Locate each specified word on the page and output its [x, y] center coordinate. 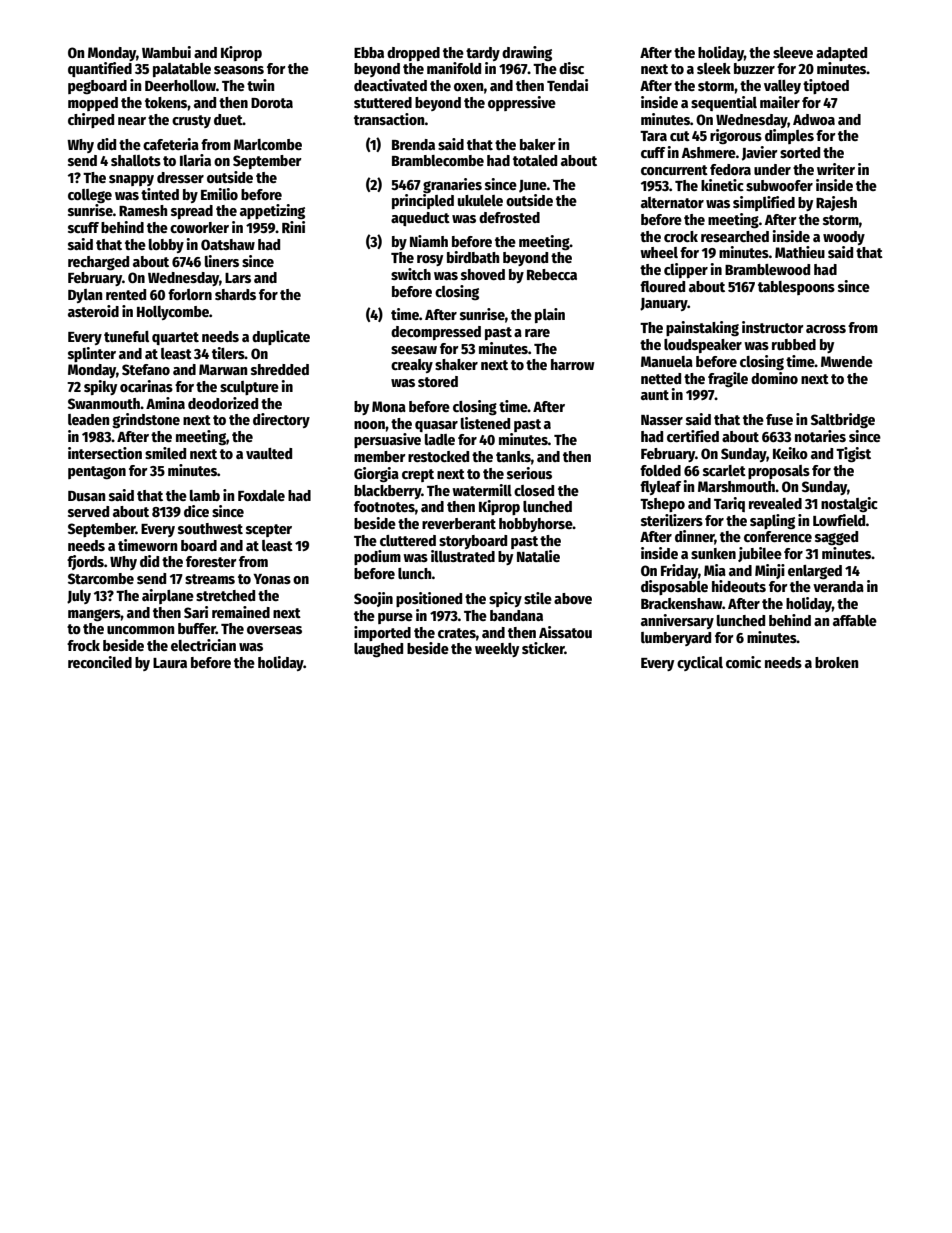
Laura [170, 663]
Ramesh [143, 210]
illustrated [463, 556]
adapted [841, 54]
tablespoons [796, 288]
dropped [413, 54]
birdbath [473, 257]
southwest [210, 528]
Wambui [166, 52]
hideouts [739, 586]
